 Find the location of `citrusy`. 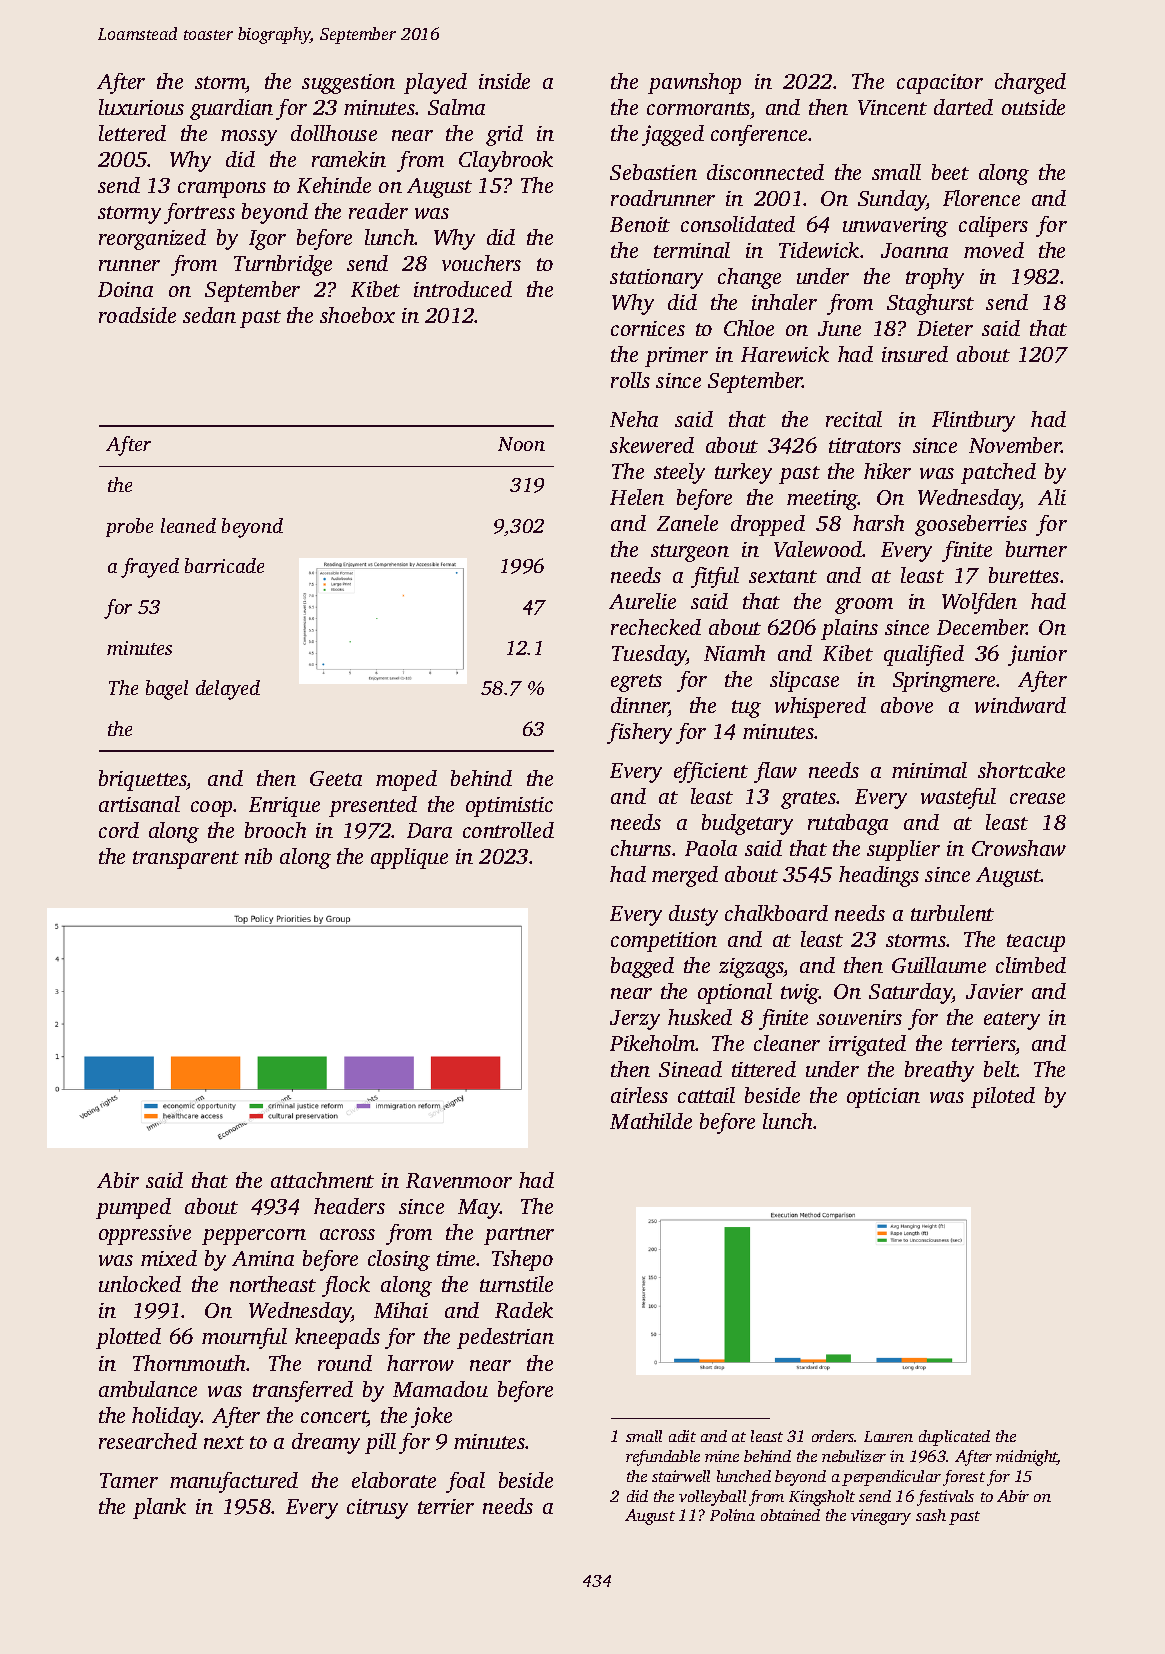

citrusy is located at coordinates (377, 1509).
